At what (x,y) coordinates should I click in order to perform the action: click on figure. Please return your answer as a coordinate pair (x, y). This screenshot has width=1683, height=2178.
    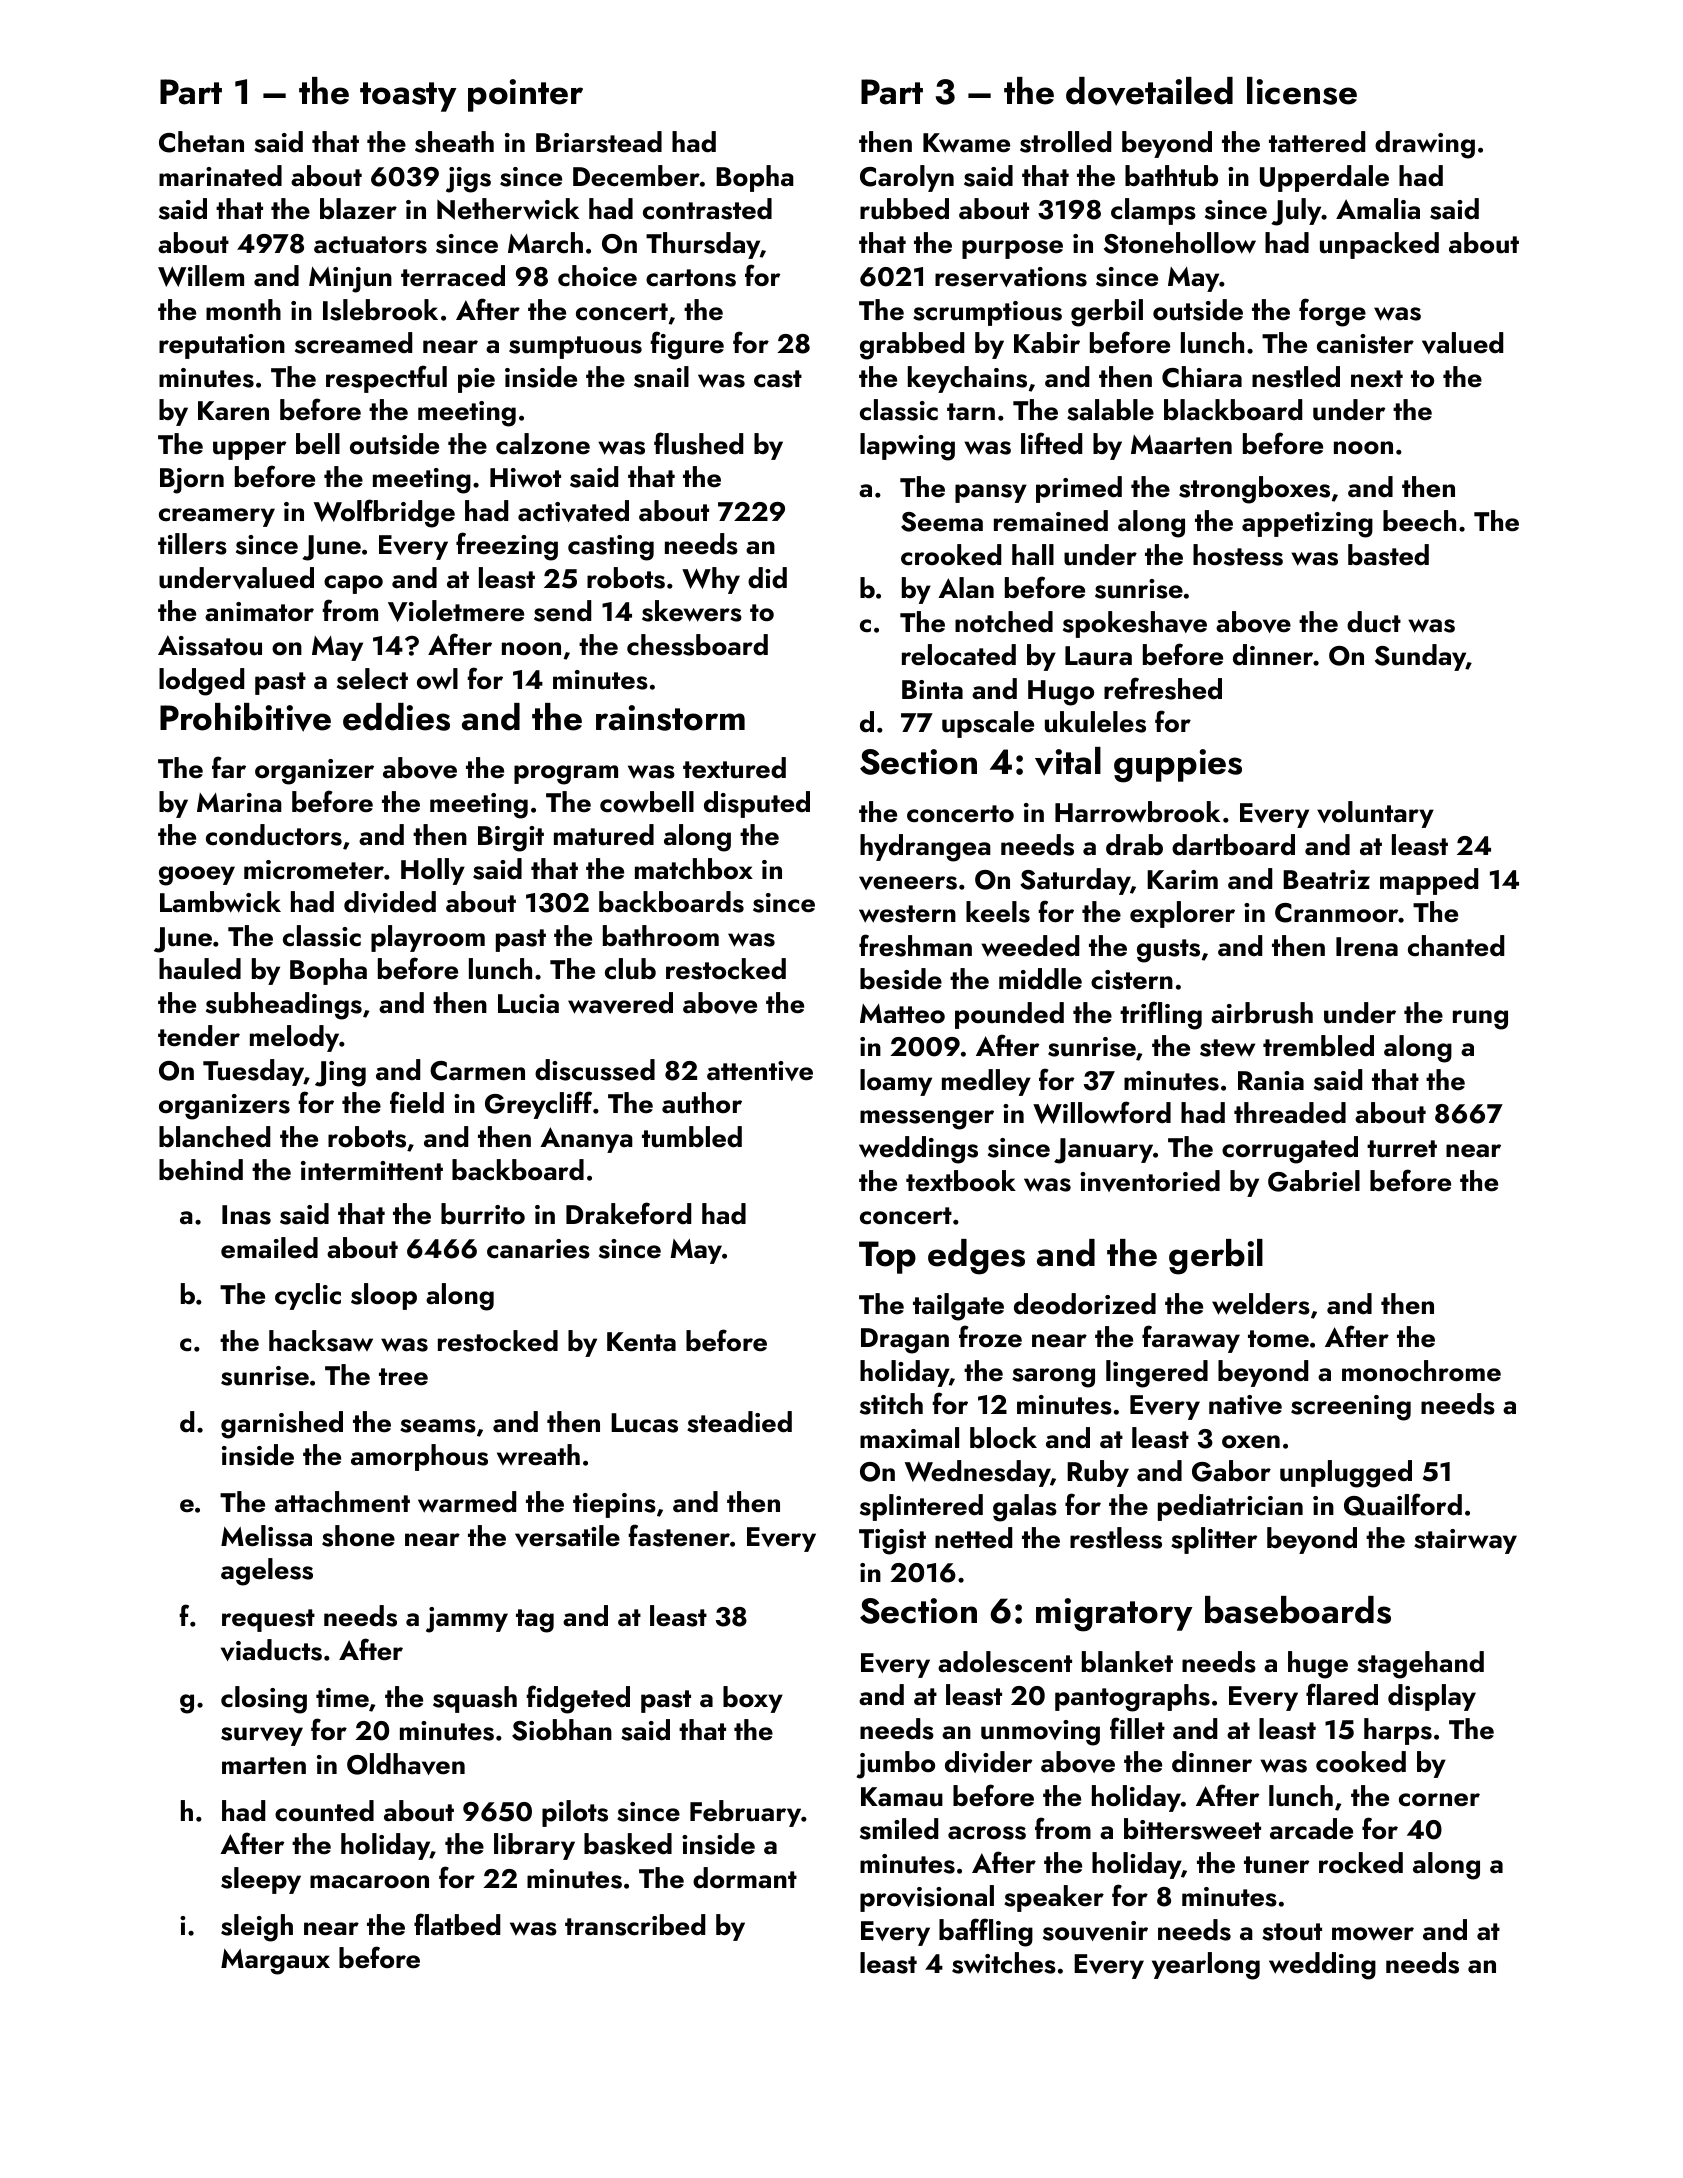
    Looking at the image, I should click on (687, 345).
